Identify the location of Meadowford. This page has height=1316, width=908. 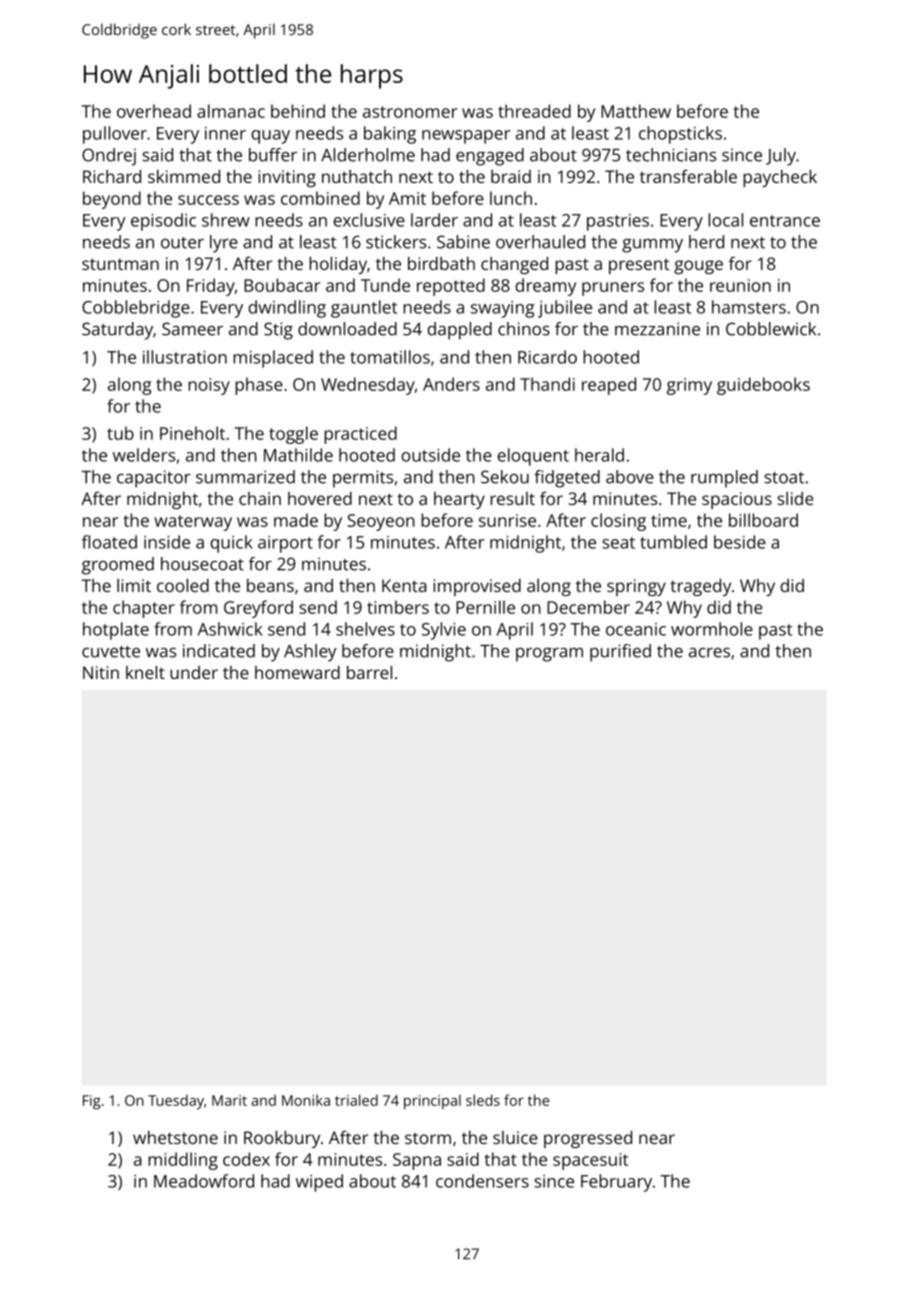
(204, 1181).
